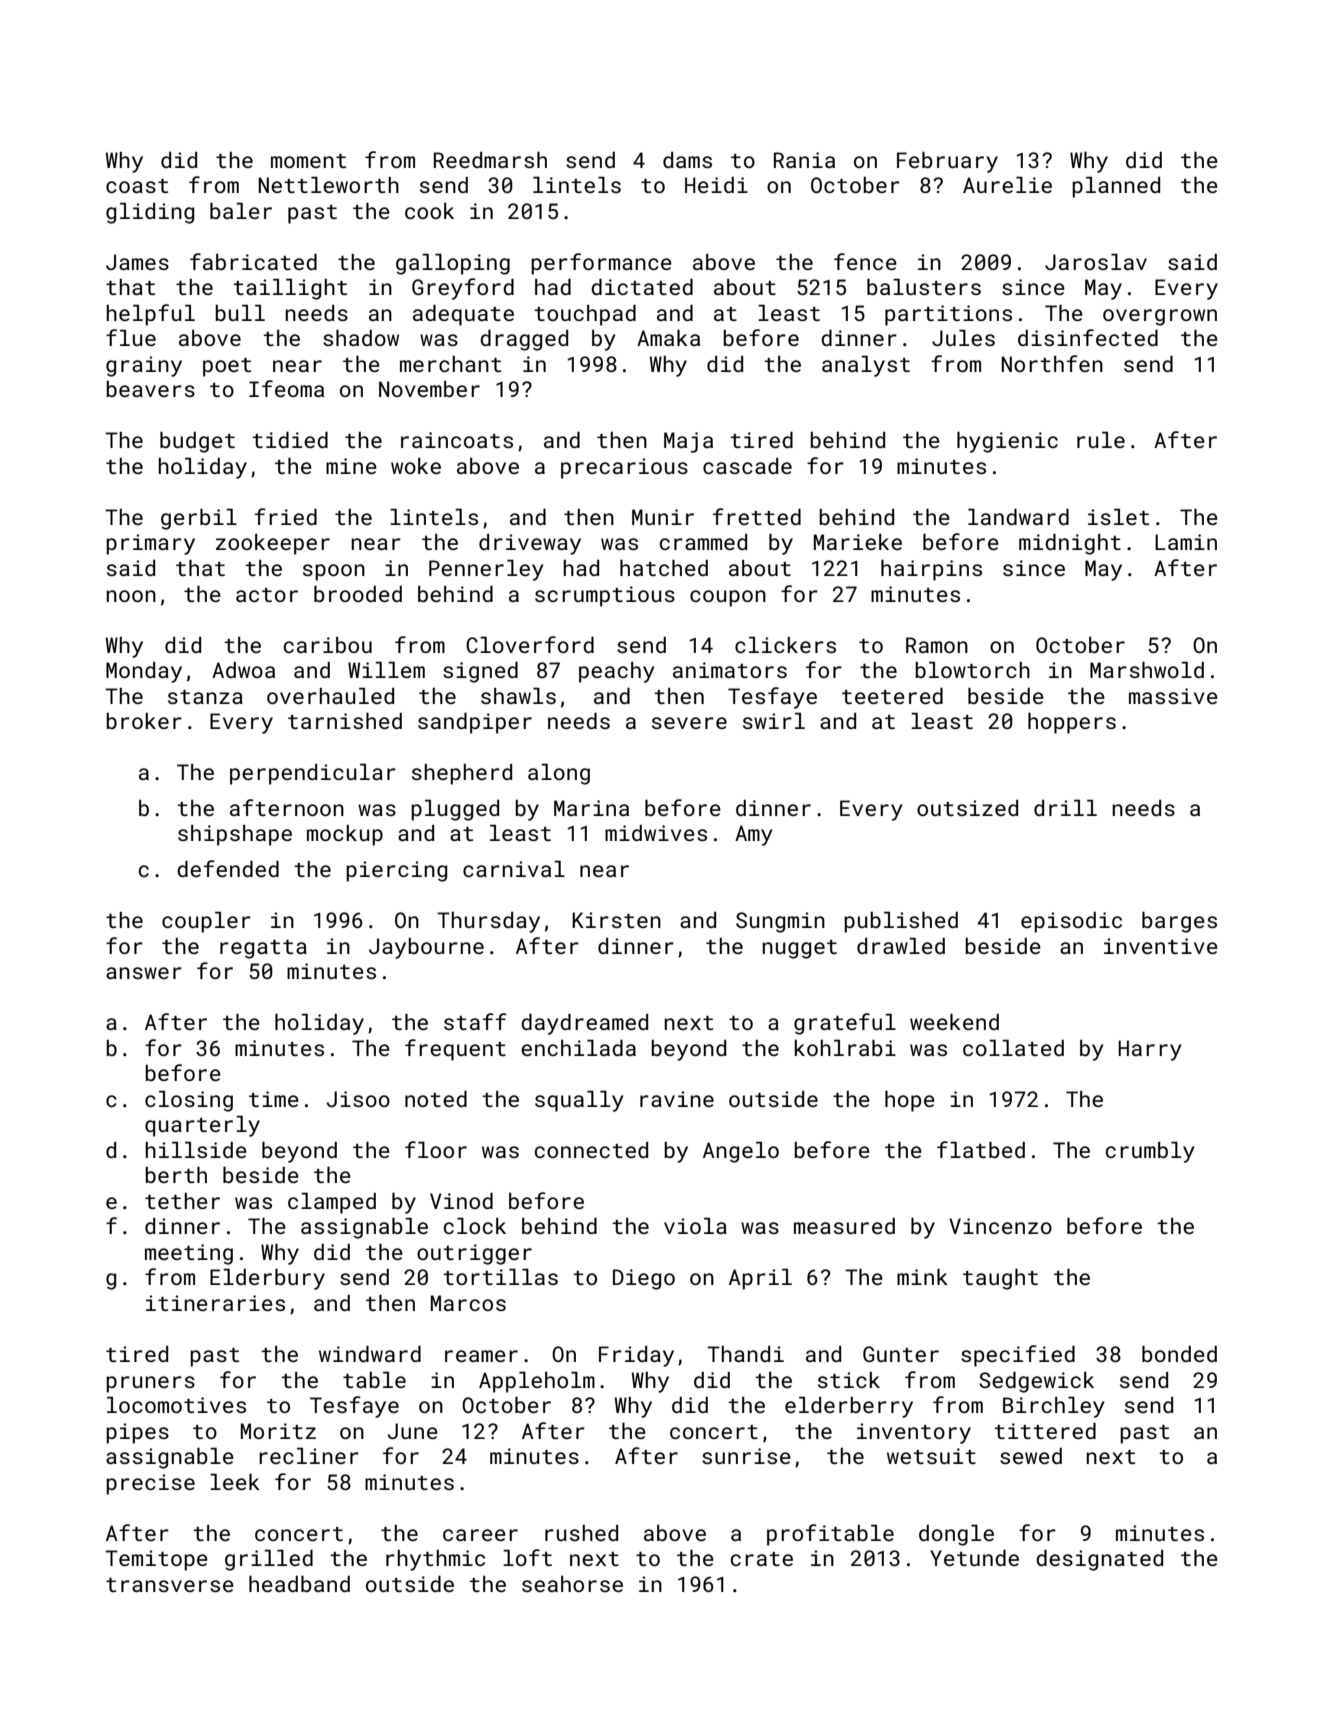 Image resolution: width=1324 pixels, height=1713 pixels. What do you see at coordinates (308, 161) in the screenshot?
I see `moment` at bounding box center [308, 161].
